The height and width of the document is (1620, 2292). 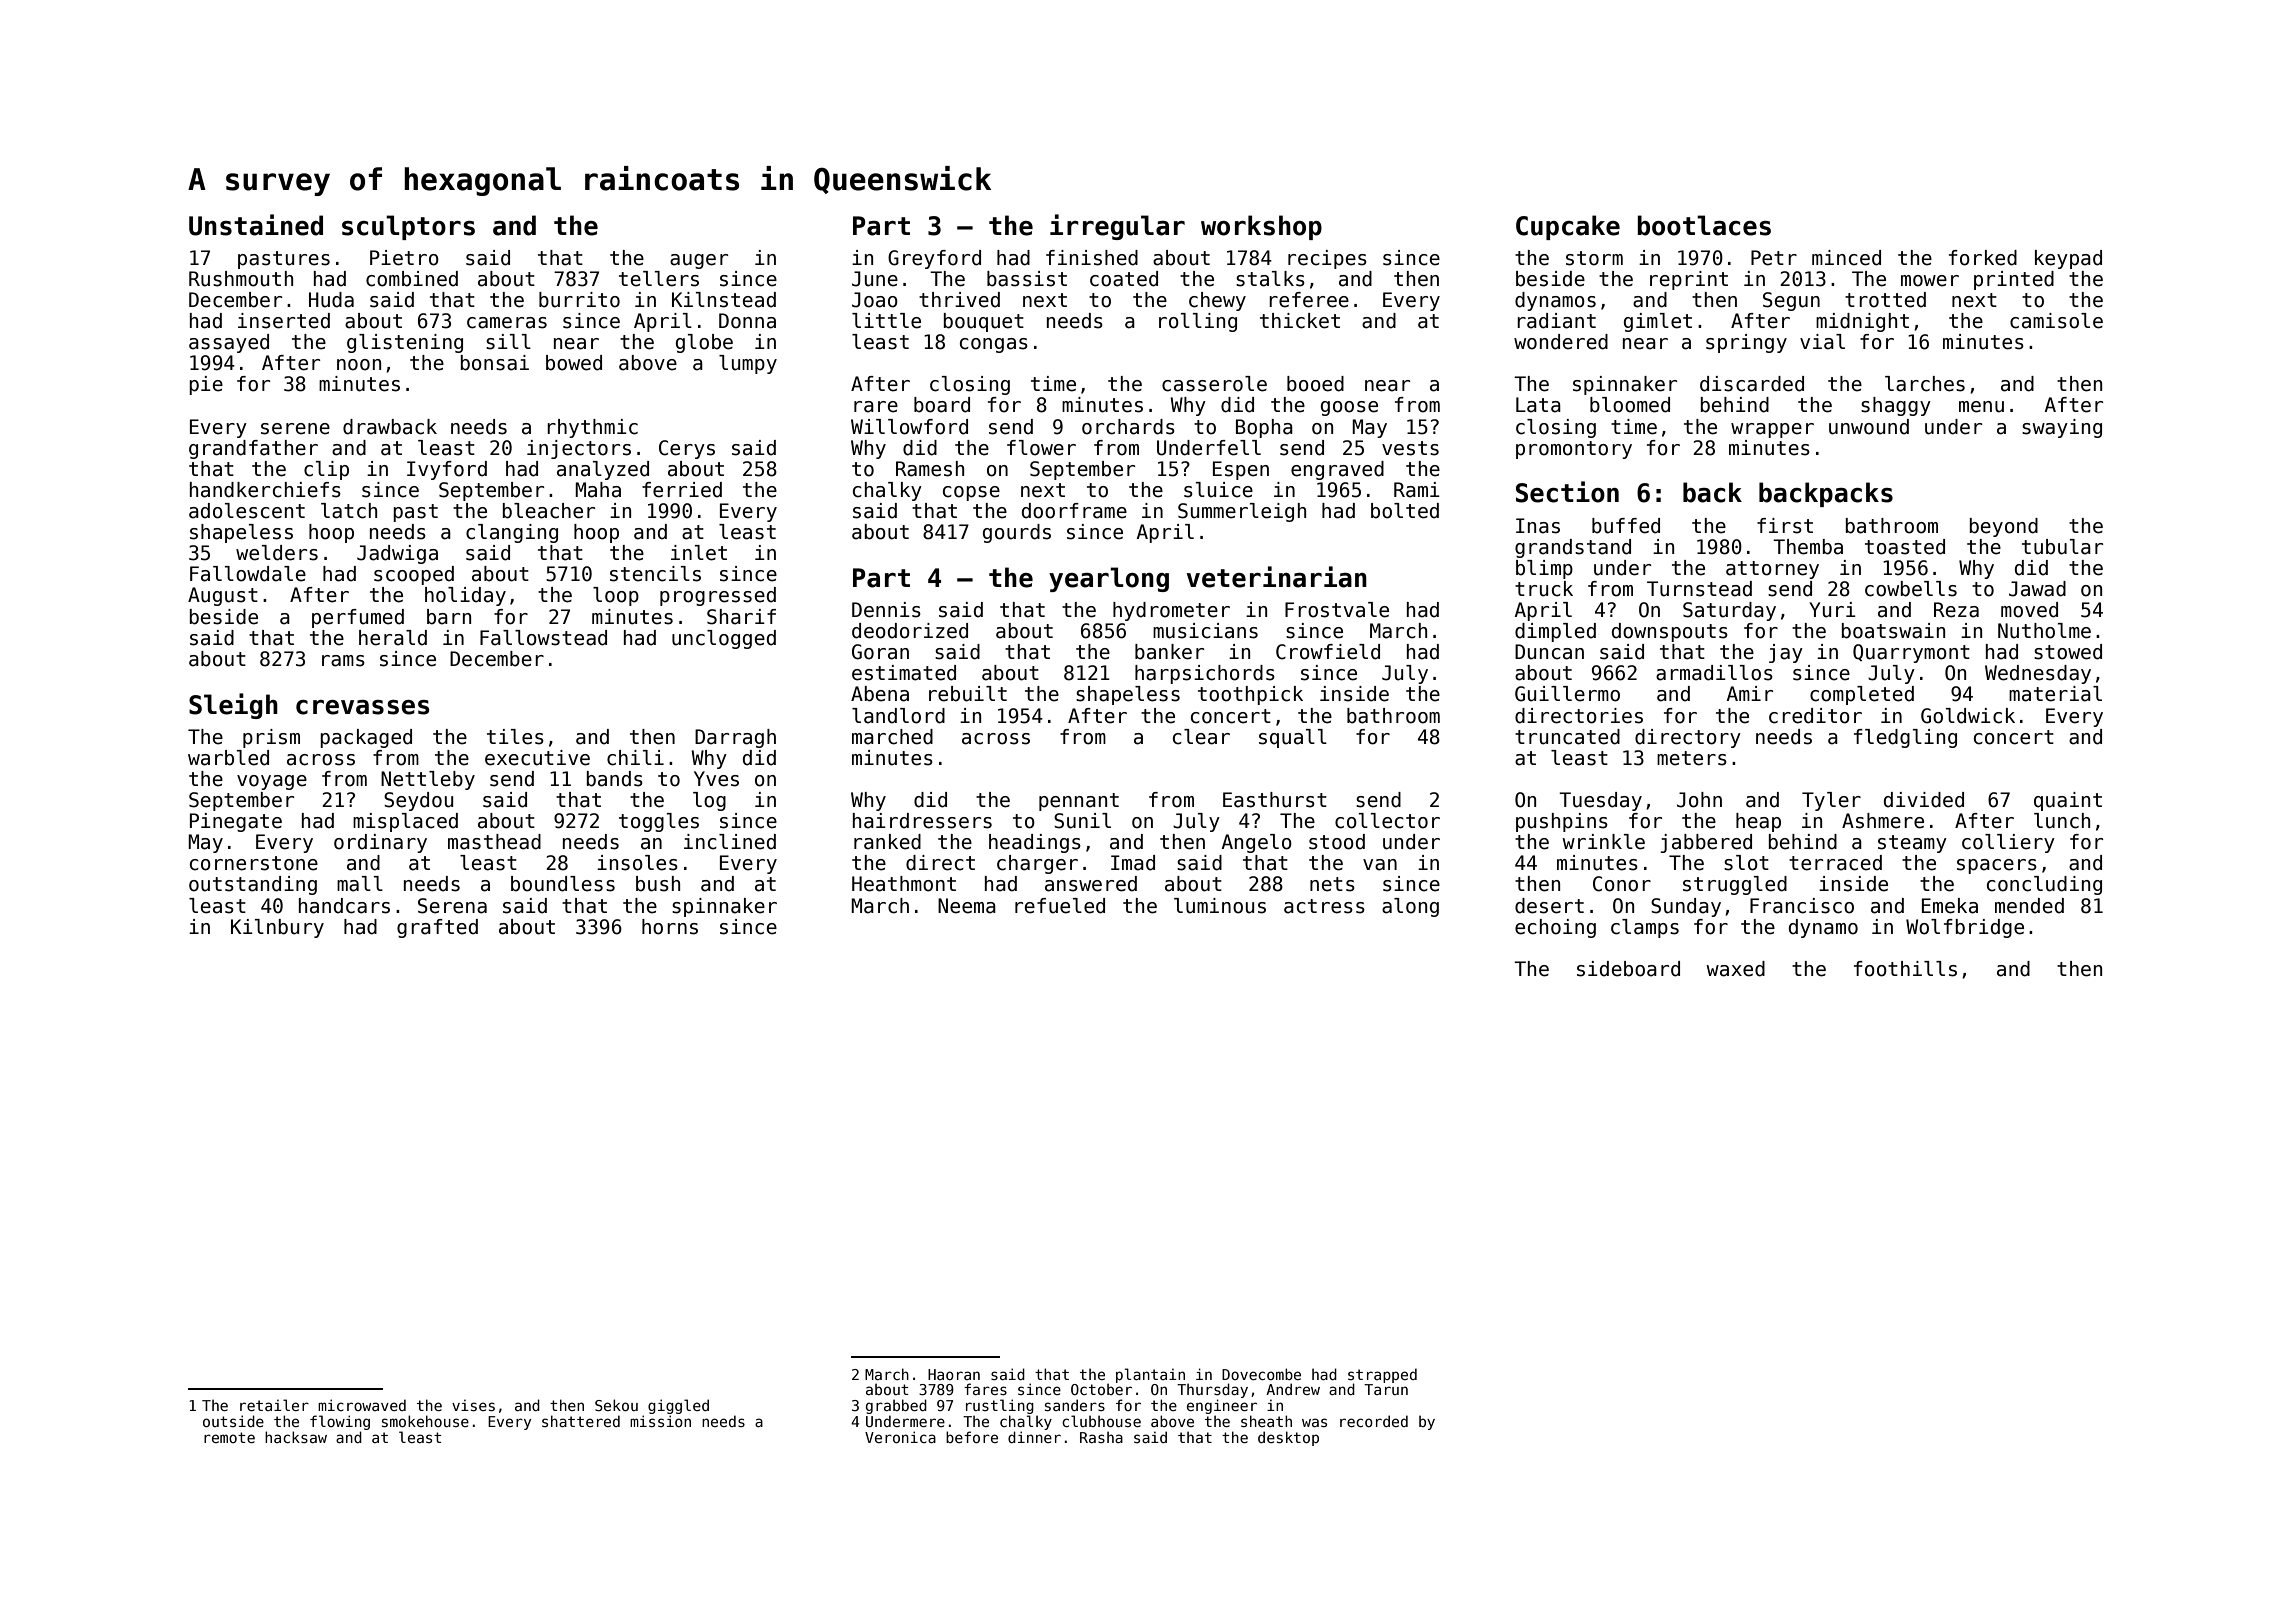 What do you see at coordinates (2062, 821) in the document?
I see `lunch` at bounding box center [2062, 821].
